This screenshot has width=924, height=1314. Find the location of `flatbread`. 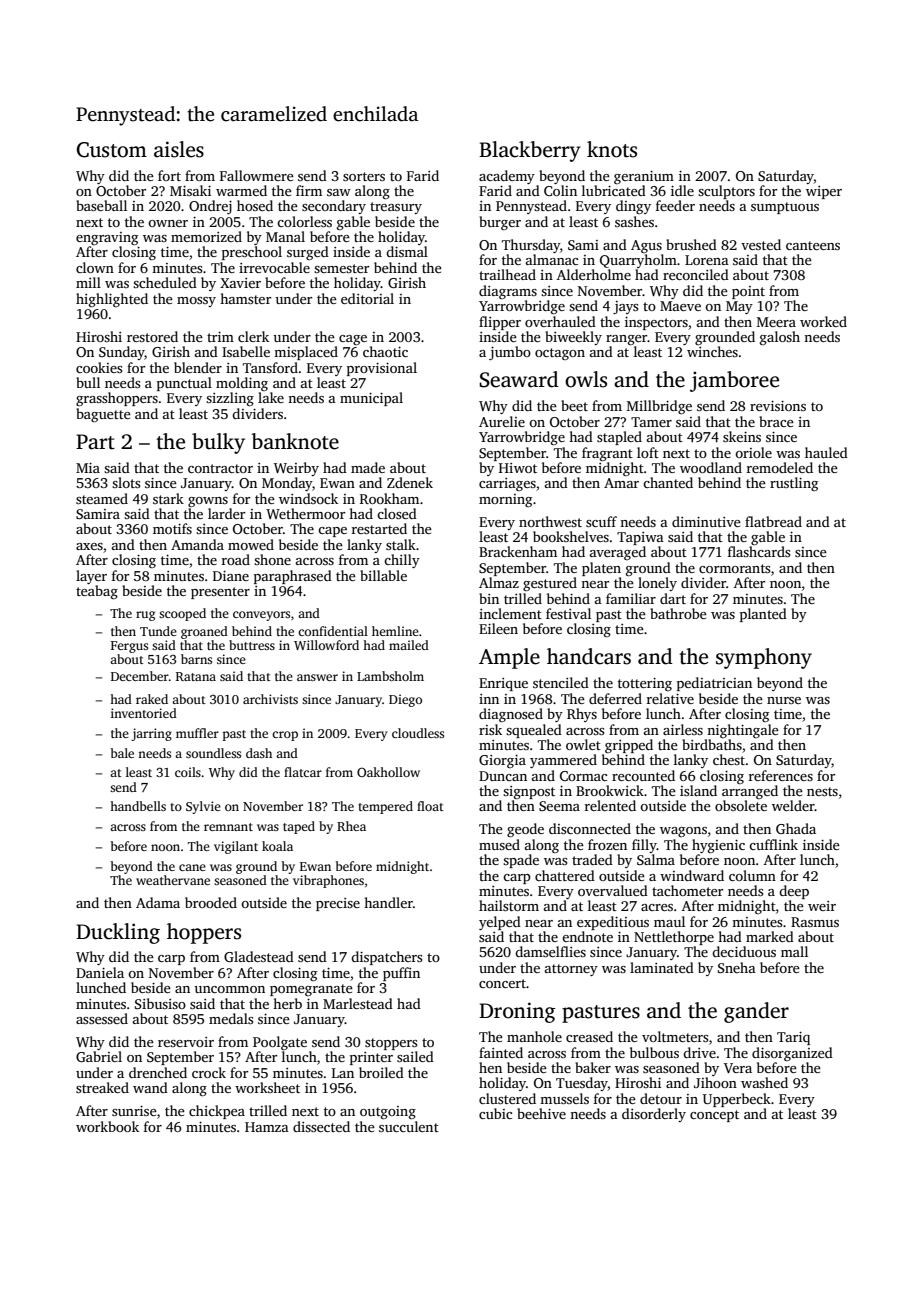

flatbread is located at coordinates (773, 521).
